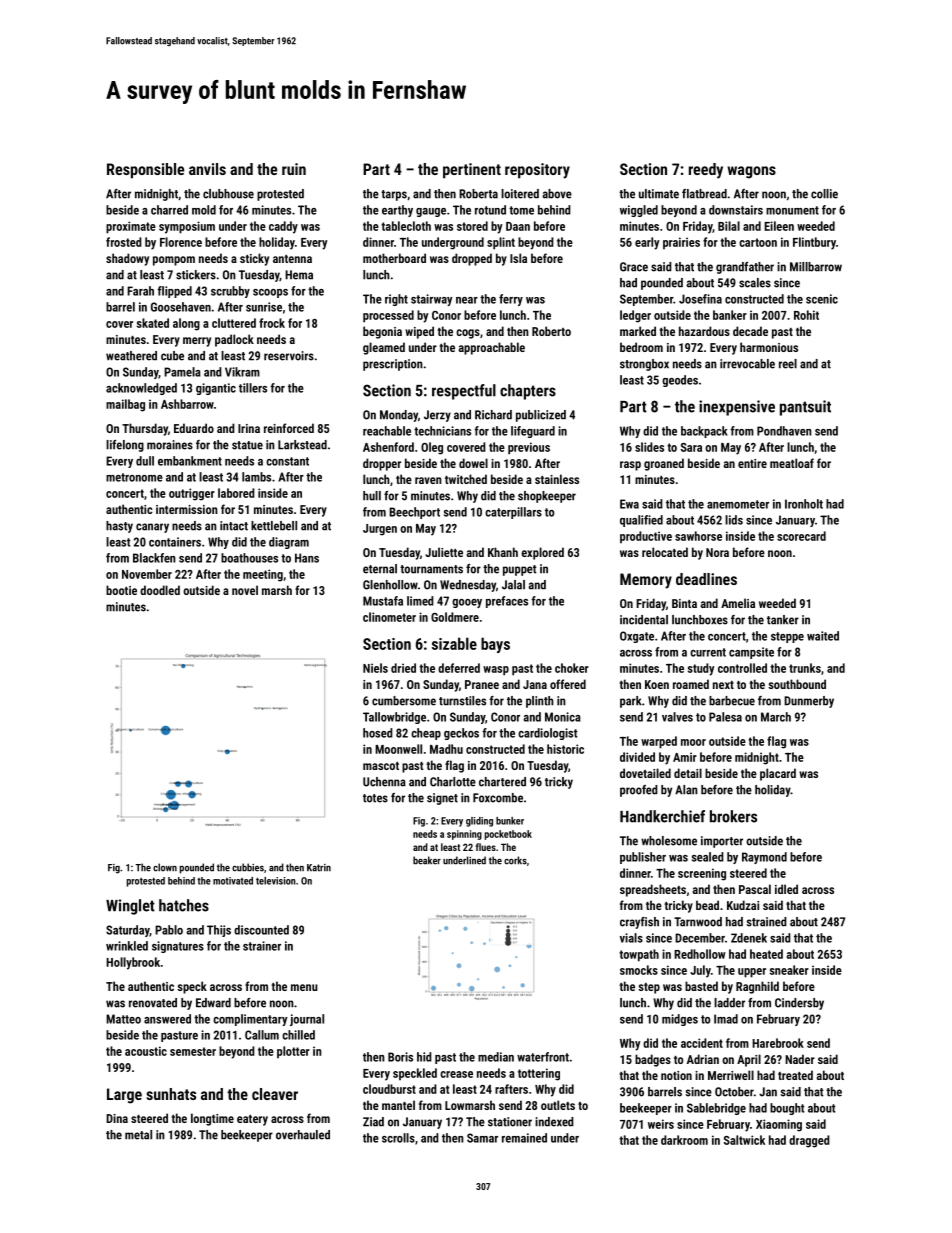  Describe the element at coordinates (276, 881) in the screenshot. I see `television` at that location.
